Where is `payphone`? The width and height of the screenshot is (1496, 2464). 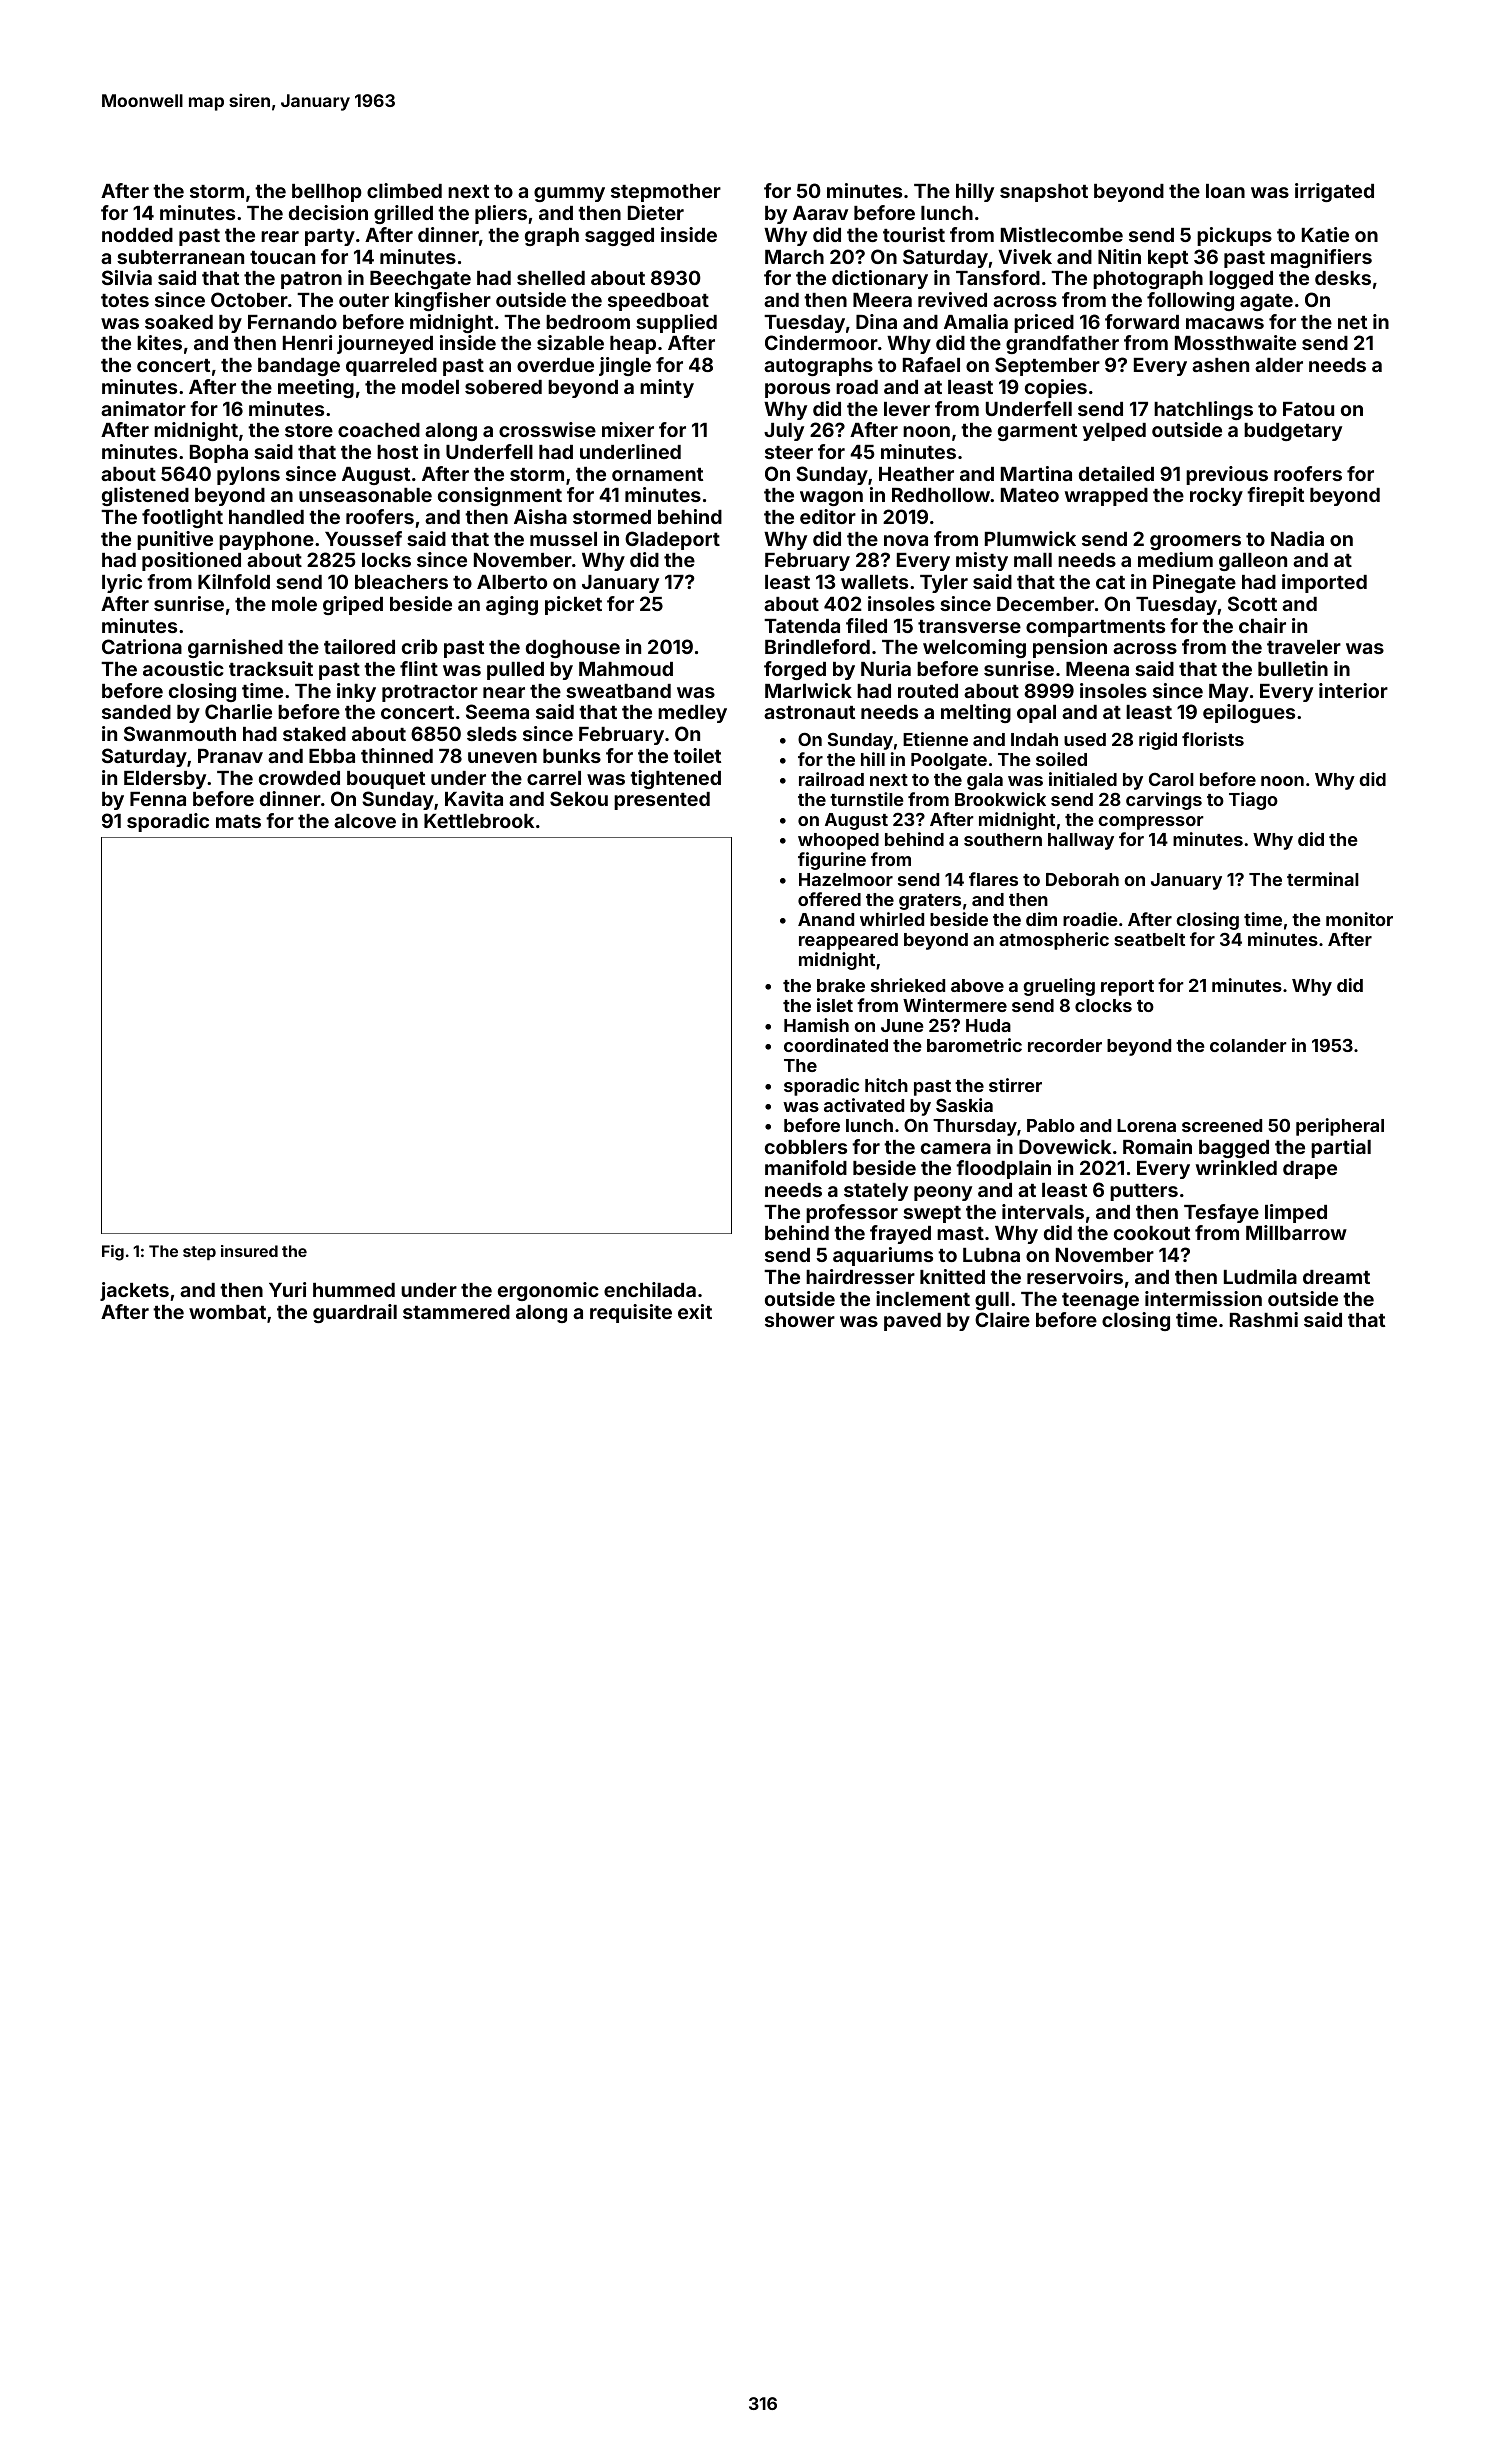
payphone is located at coordinates (266, 541).
